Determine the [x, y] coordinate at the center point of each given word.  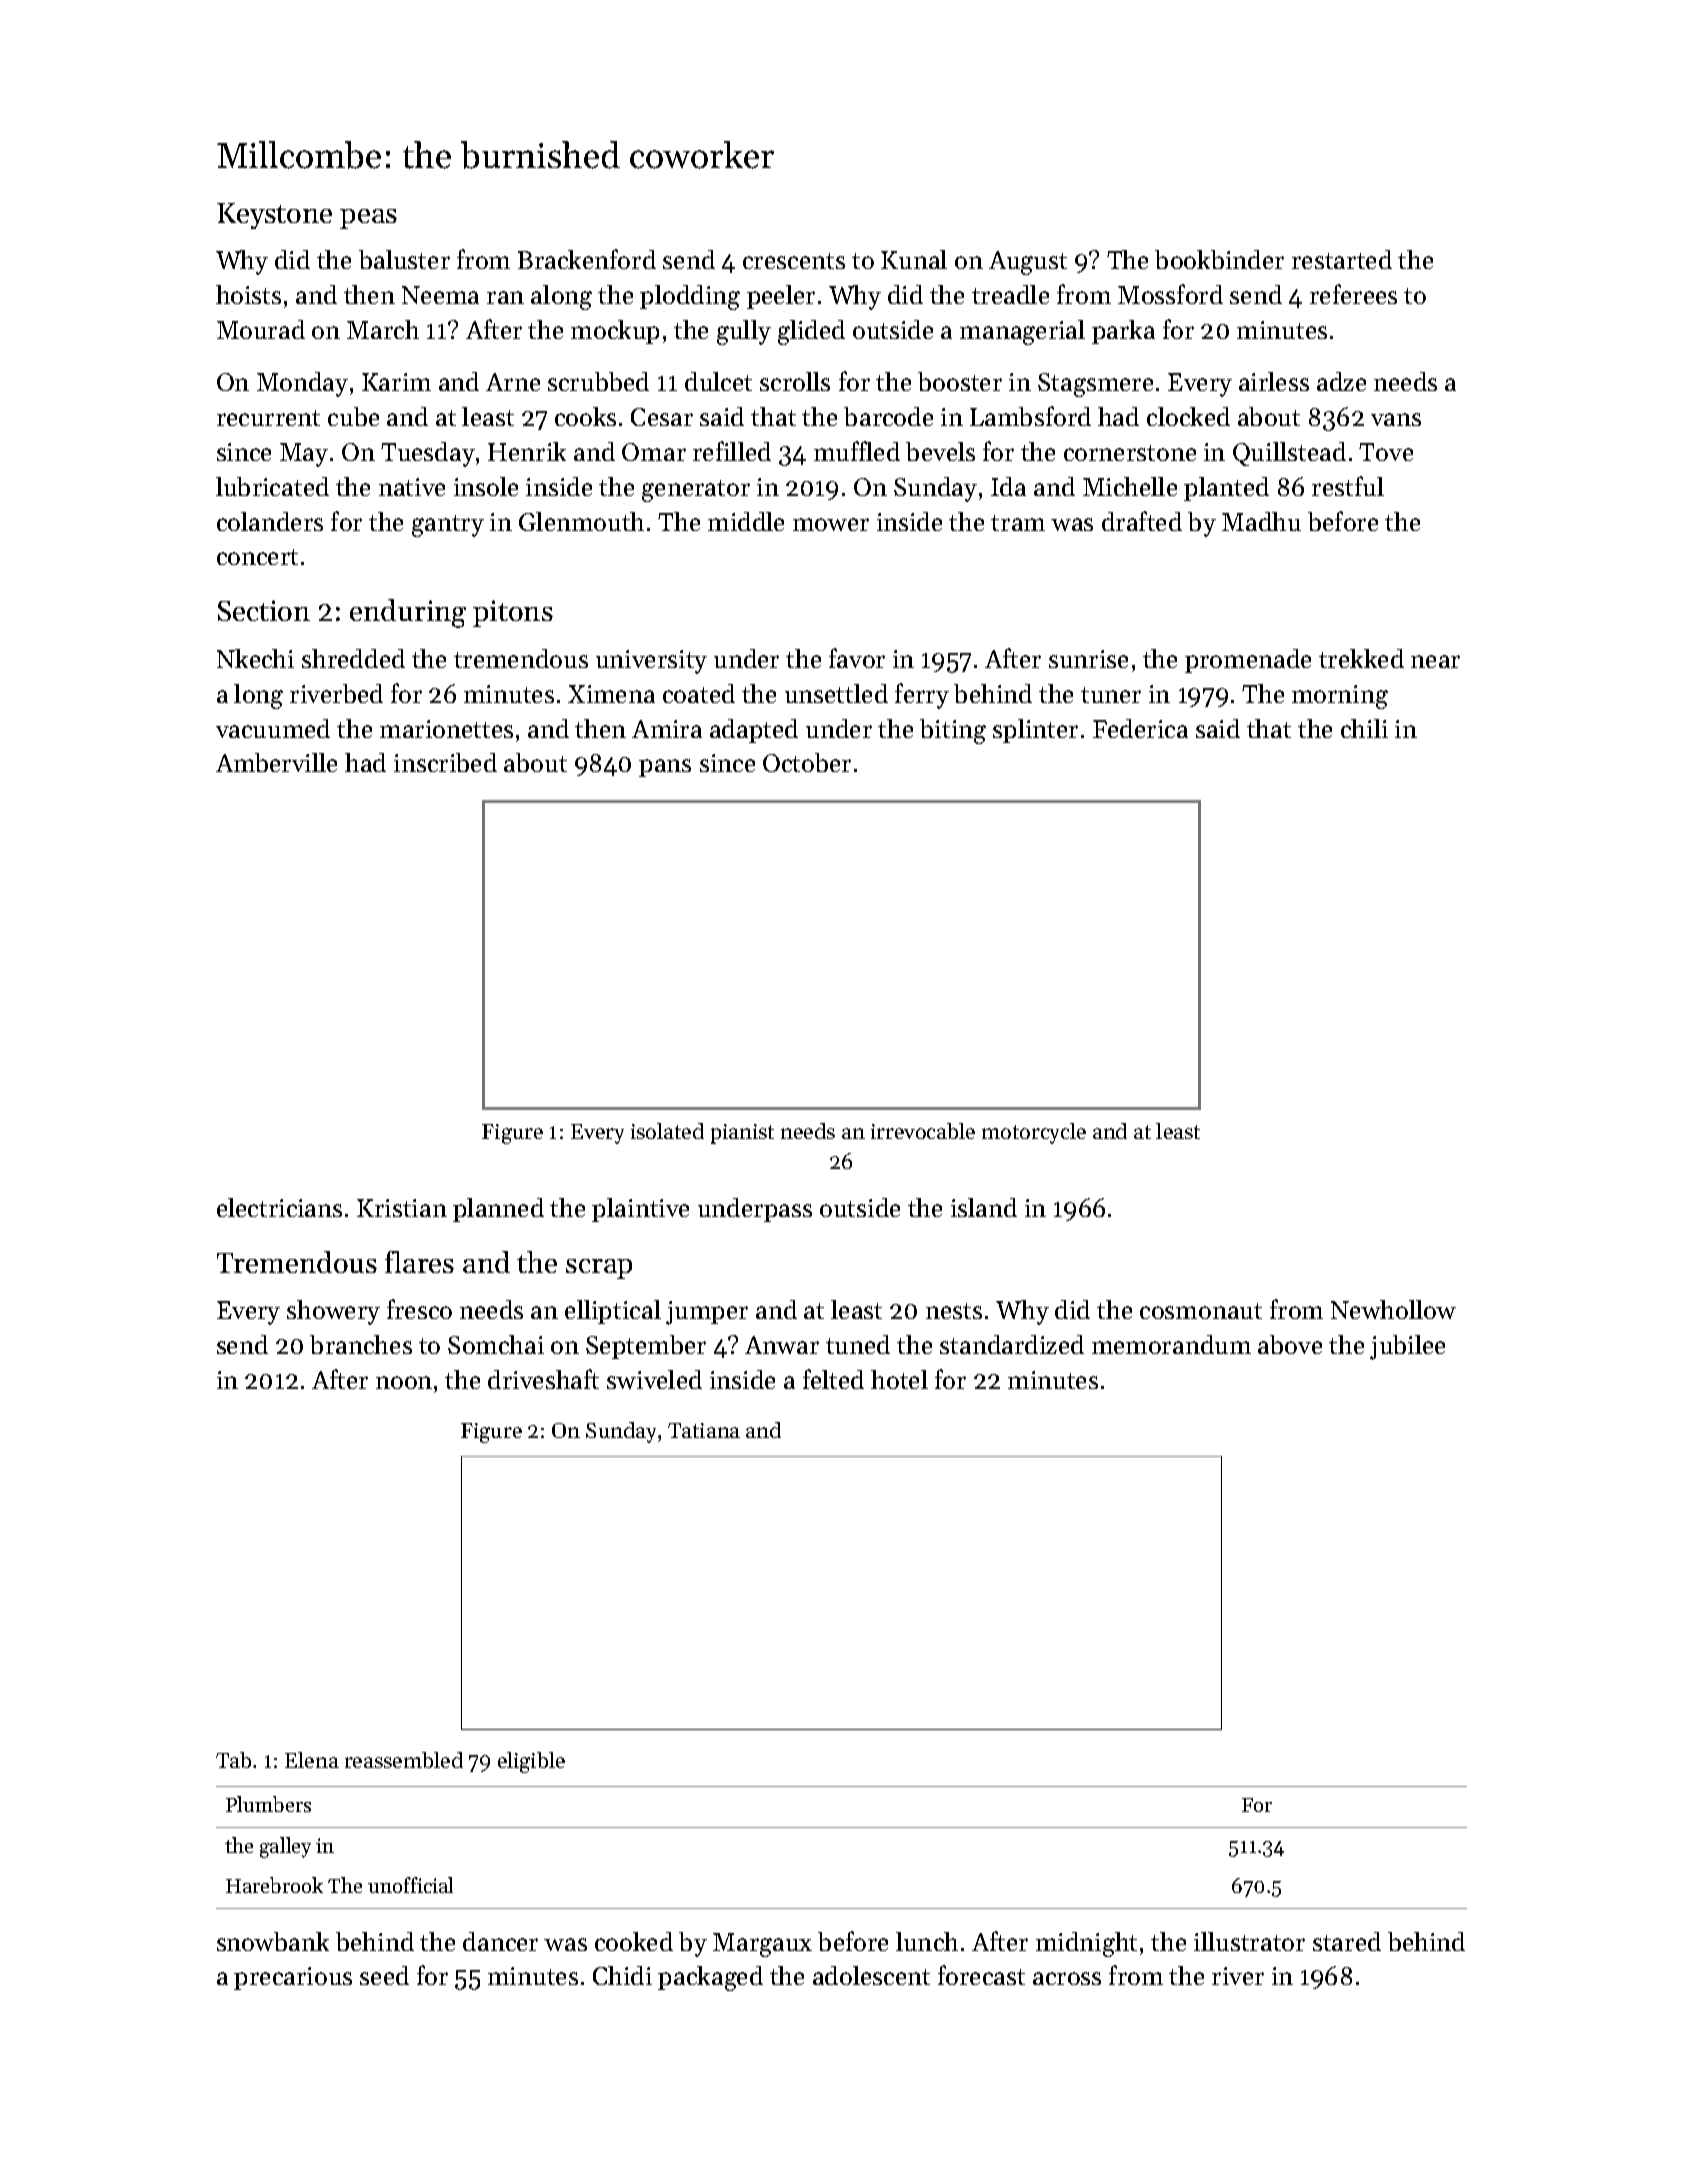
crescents [794, 261]
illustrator [1249, 1941]
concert [257, 557]
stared [1347, 1941]
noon [404, 1382]
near [1435, 661]
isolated [667, 1131]
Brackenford [587, 259]
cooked [634, 1941]
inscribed [445, 762]
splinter [1035, 731]
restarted [1342, 259]
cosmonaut [1201, 1311]
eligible [531, 1762]
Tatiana [704, 1430]
